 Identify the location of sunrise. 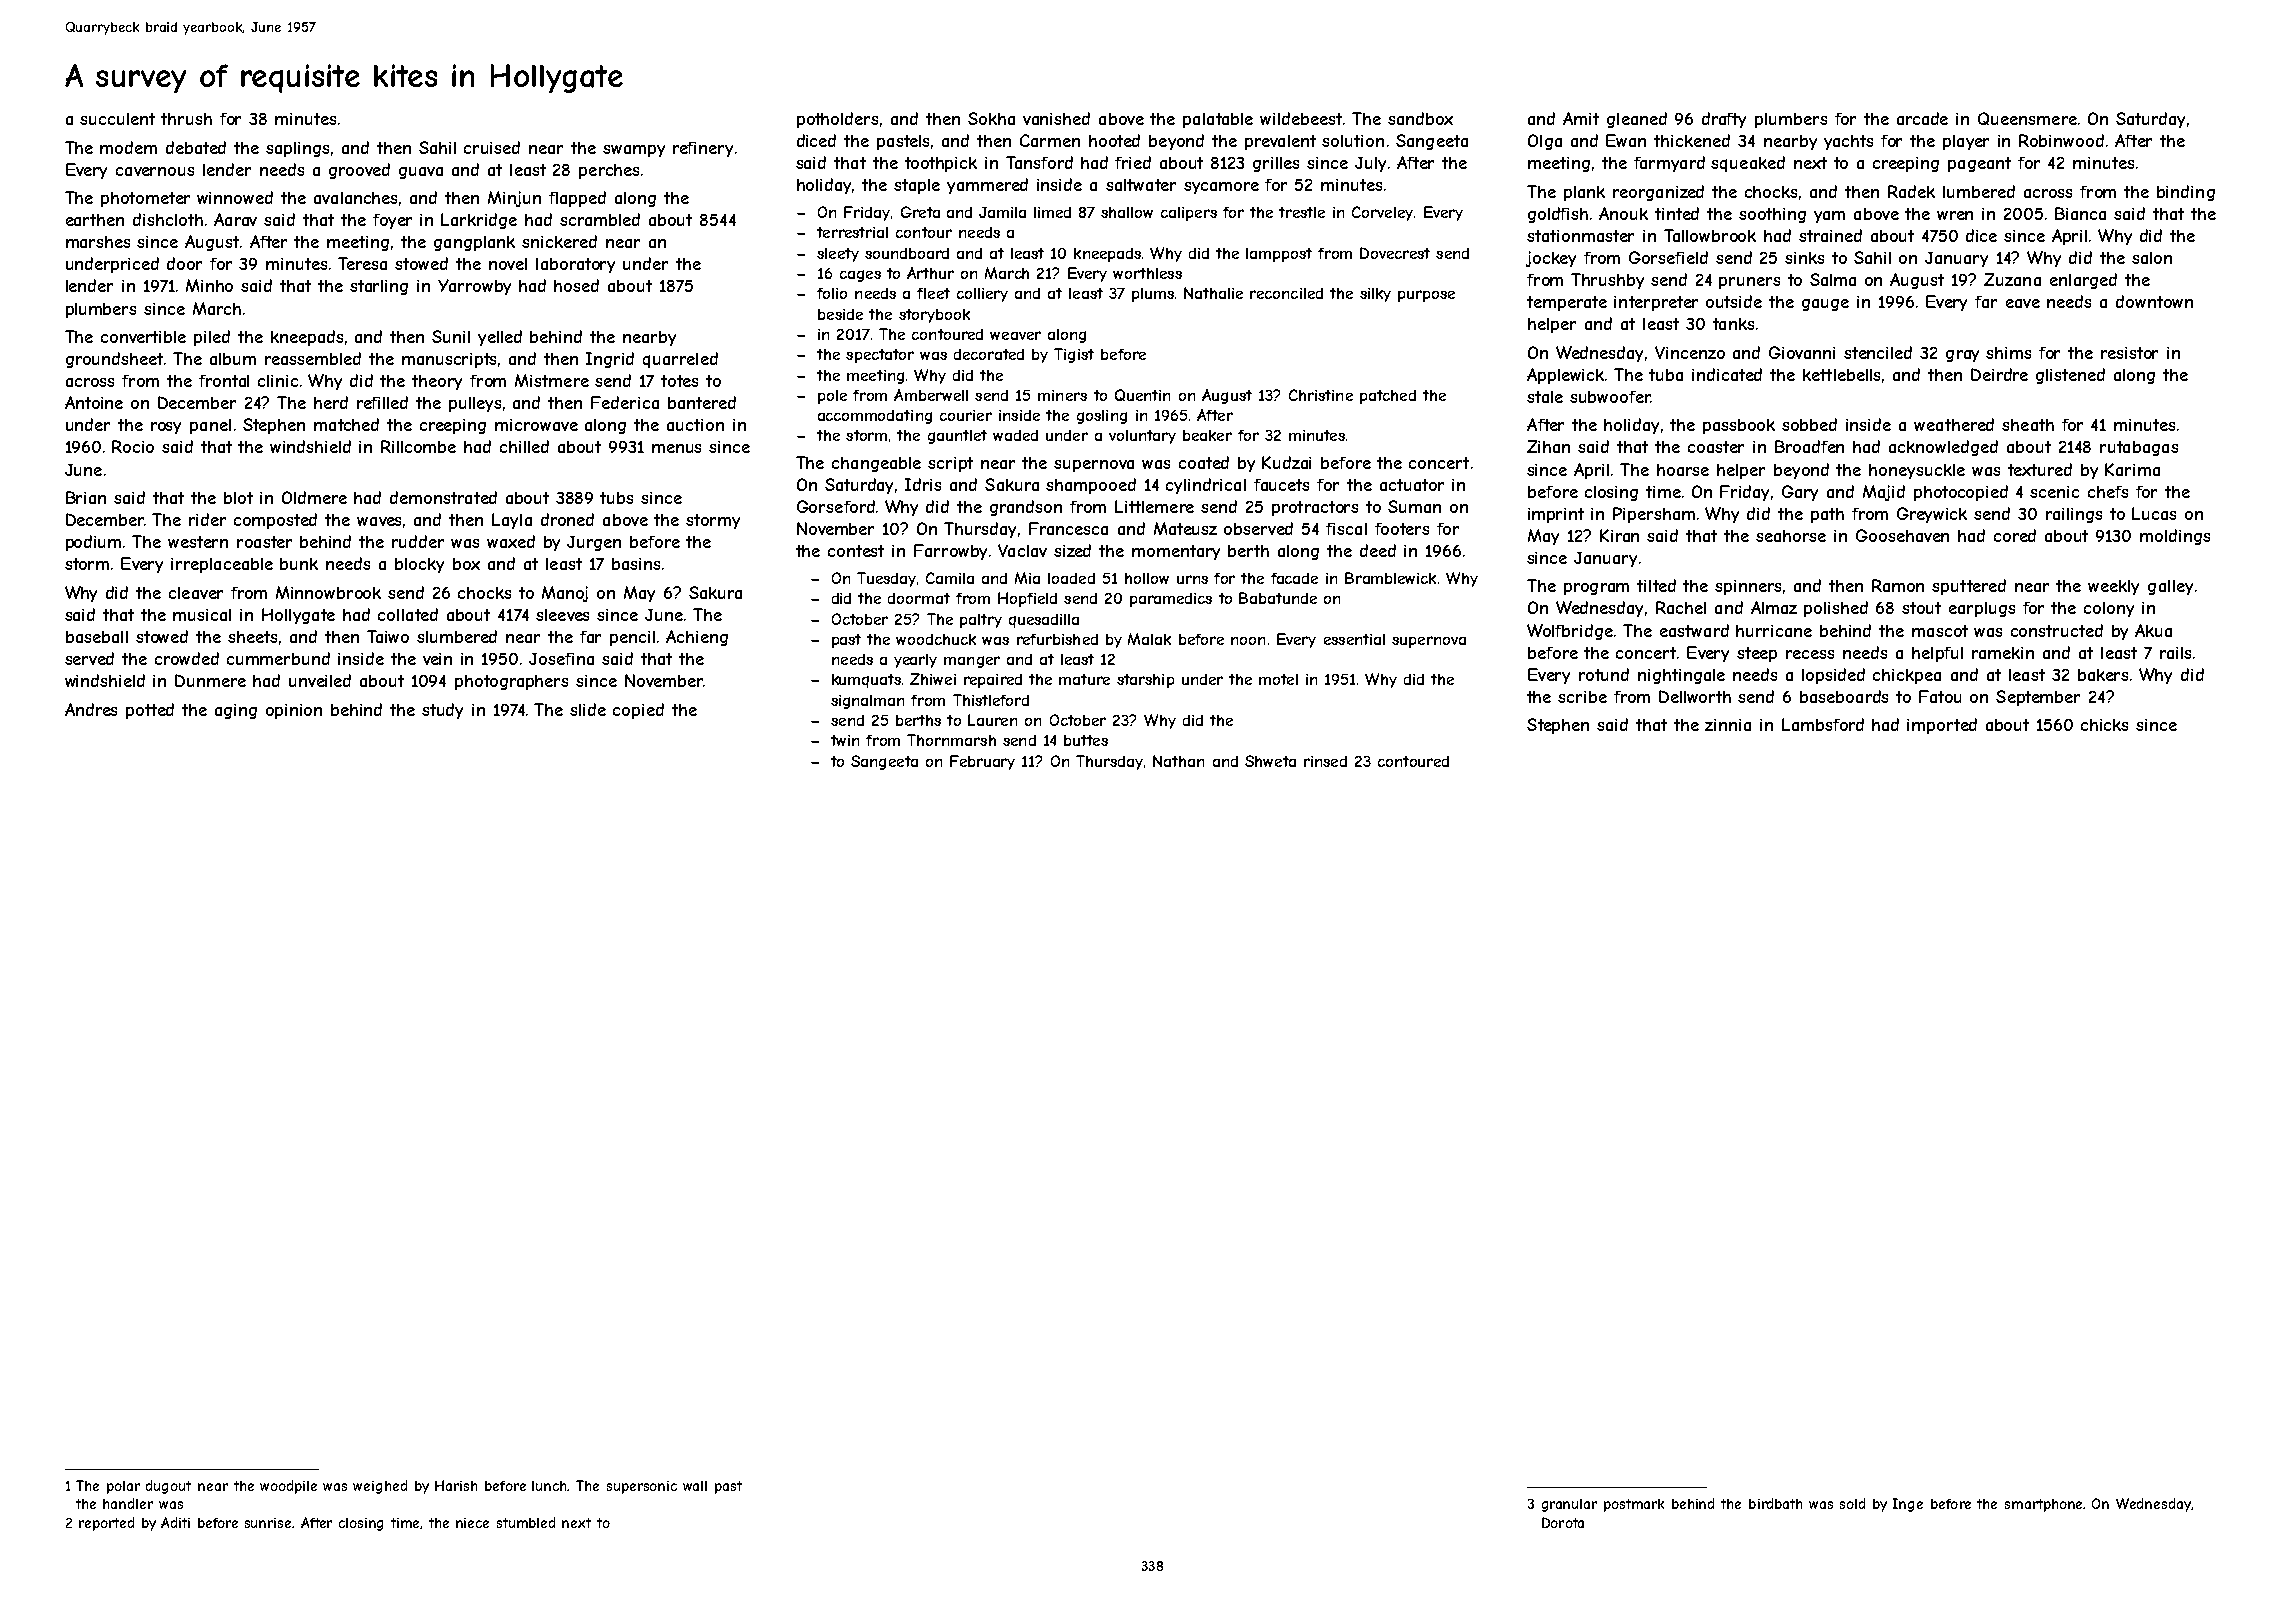
(268, 1523).
